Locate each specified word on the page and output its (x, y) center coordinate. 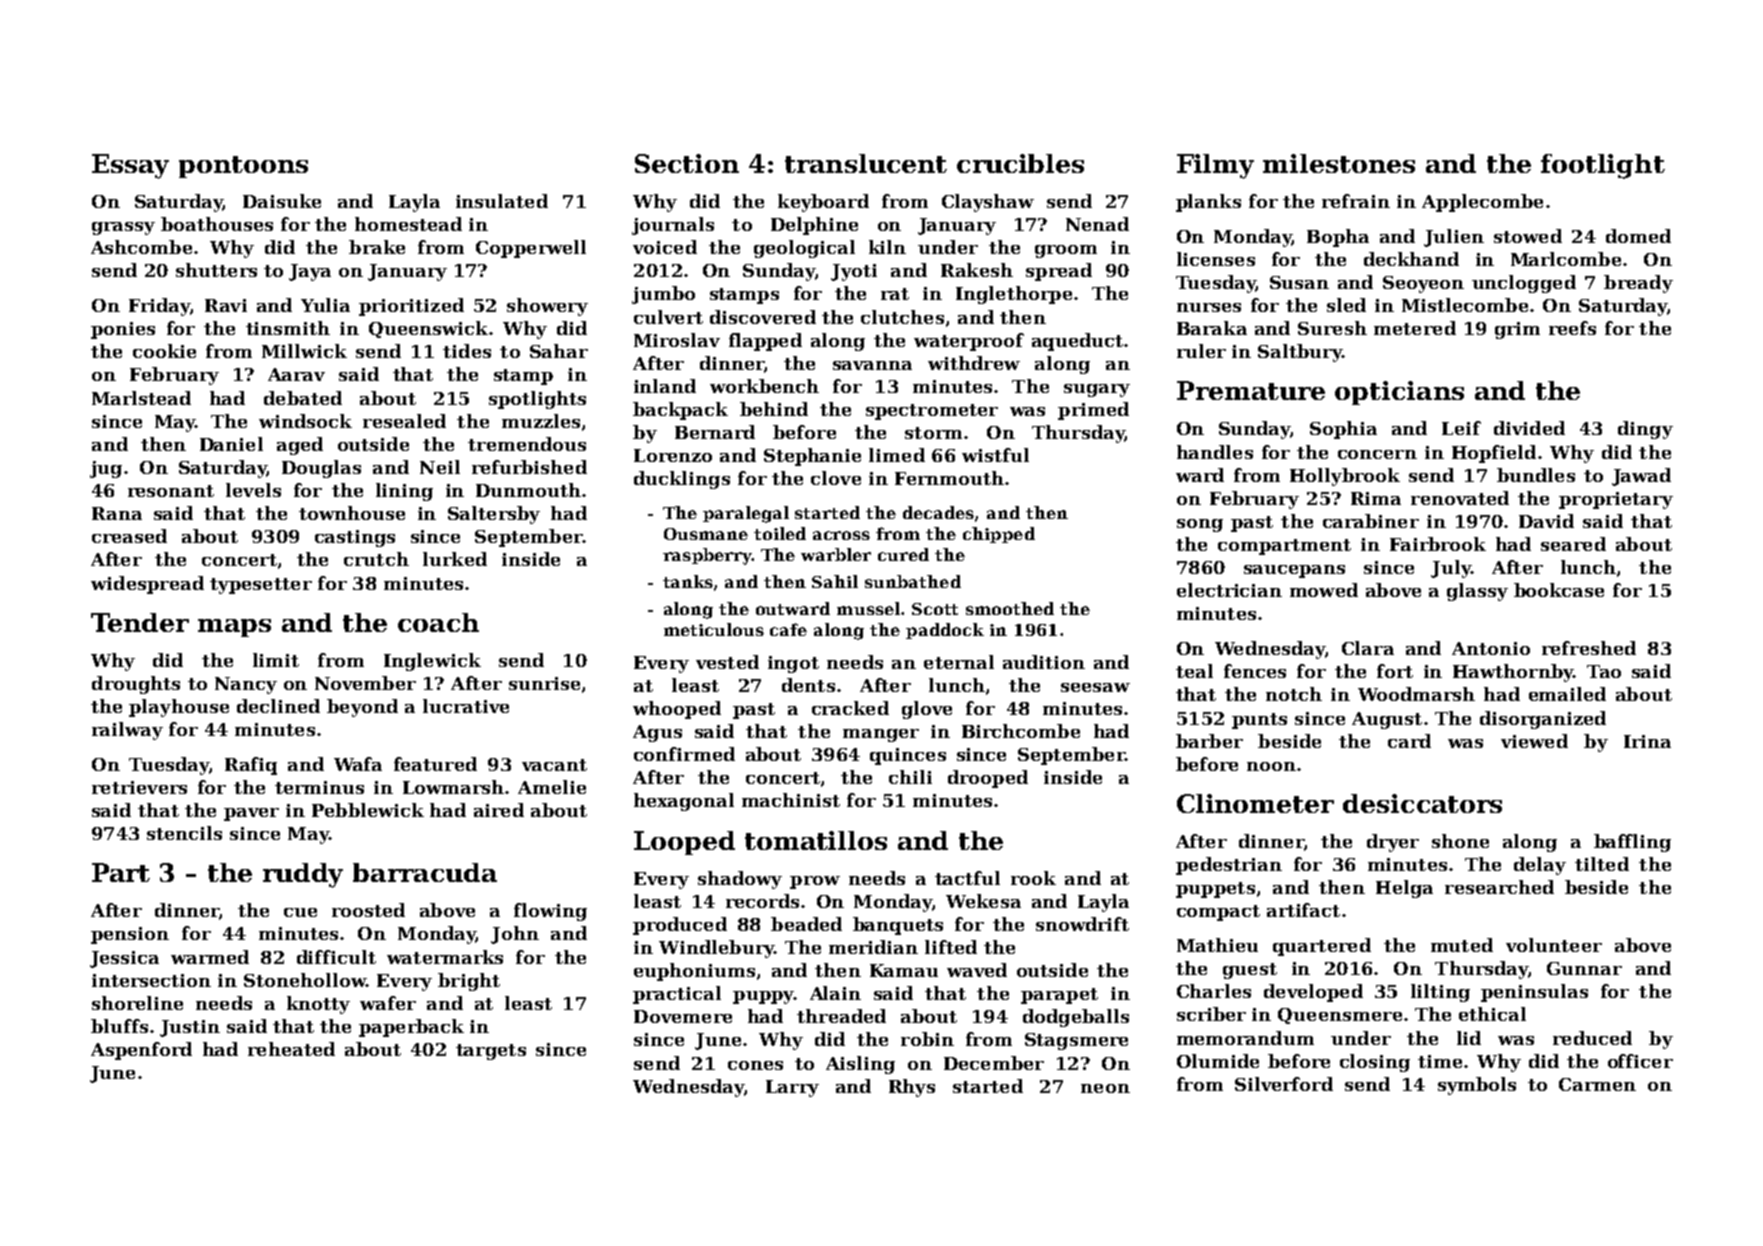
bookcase (1559, 590)
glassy (1477, 592)
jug (106, 469)
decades (938, 512)
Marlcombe (1566, 259)
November (365, 683)
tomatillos (816, 840)
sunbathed (913, 581)
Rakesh (977, 270)
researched (1499, 887)
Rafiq (251, 766)
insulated (502, 201)
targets (491, 1052)
